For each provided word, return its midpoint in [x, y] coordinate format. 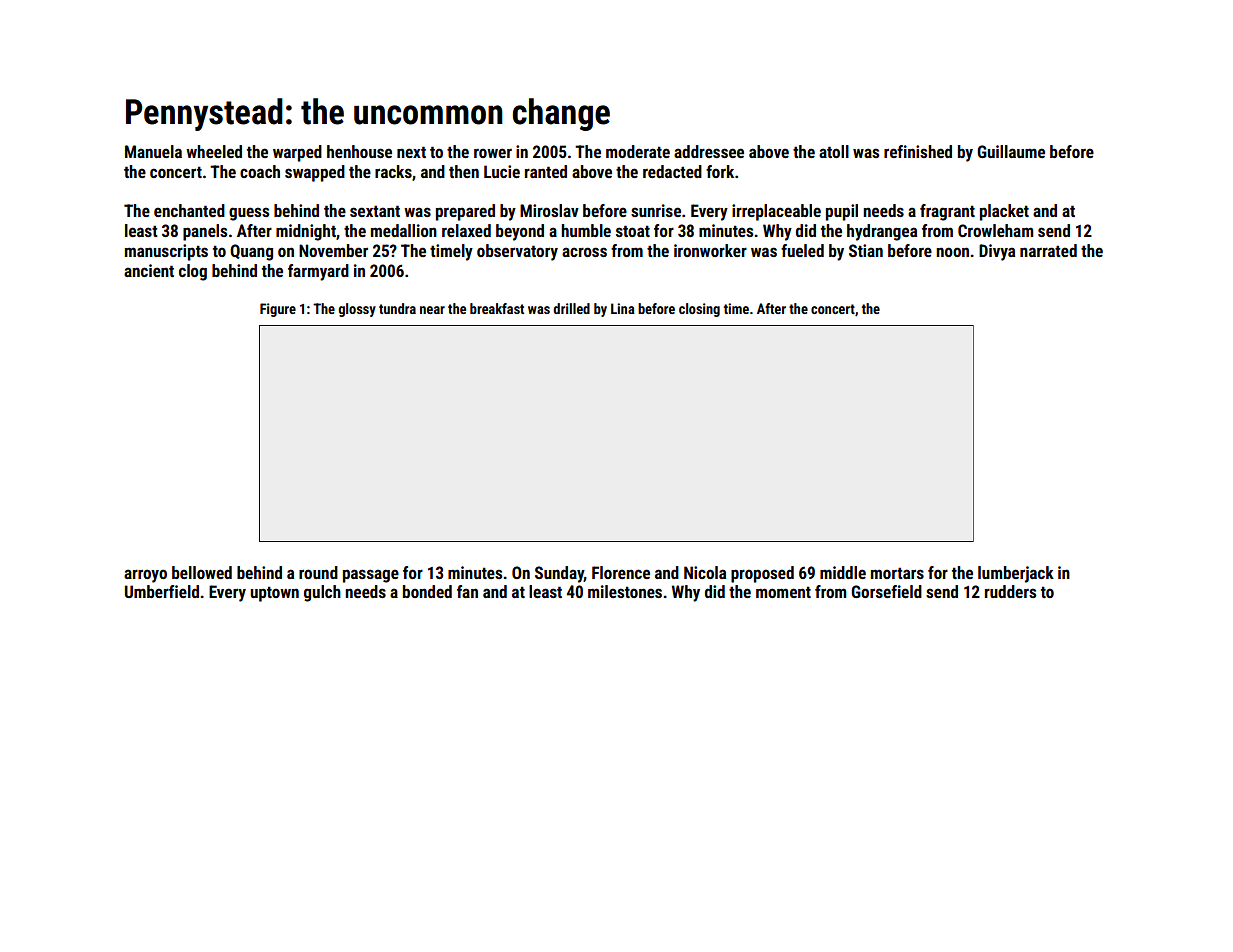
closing [699, 310]
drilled [571, 308]
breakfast [497, 308]
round [318, 572]
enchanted [189, 210]
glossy [357, 310]
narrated [1048, 250]
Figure [278, 310]
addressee [709, 151]
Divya [997, 252]
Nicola [705, 572]
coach [260, 171]
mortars [897, 573]
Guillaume [1011, 151]
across [584, 252]
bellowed [202, 572]
